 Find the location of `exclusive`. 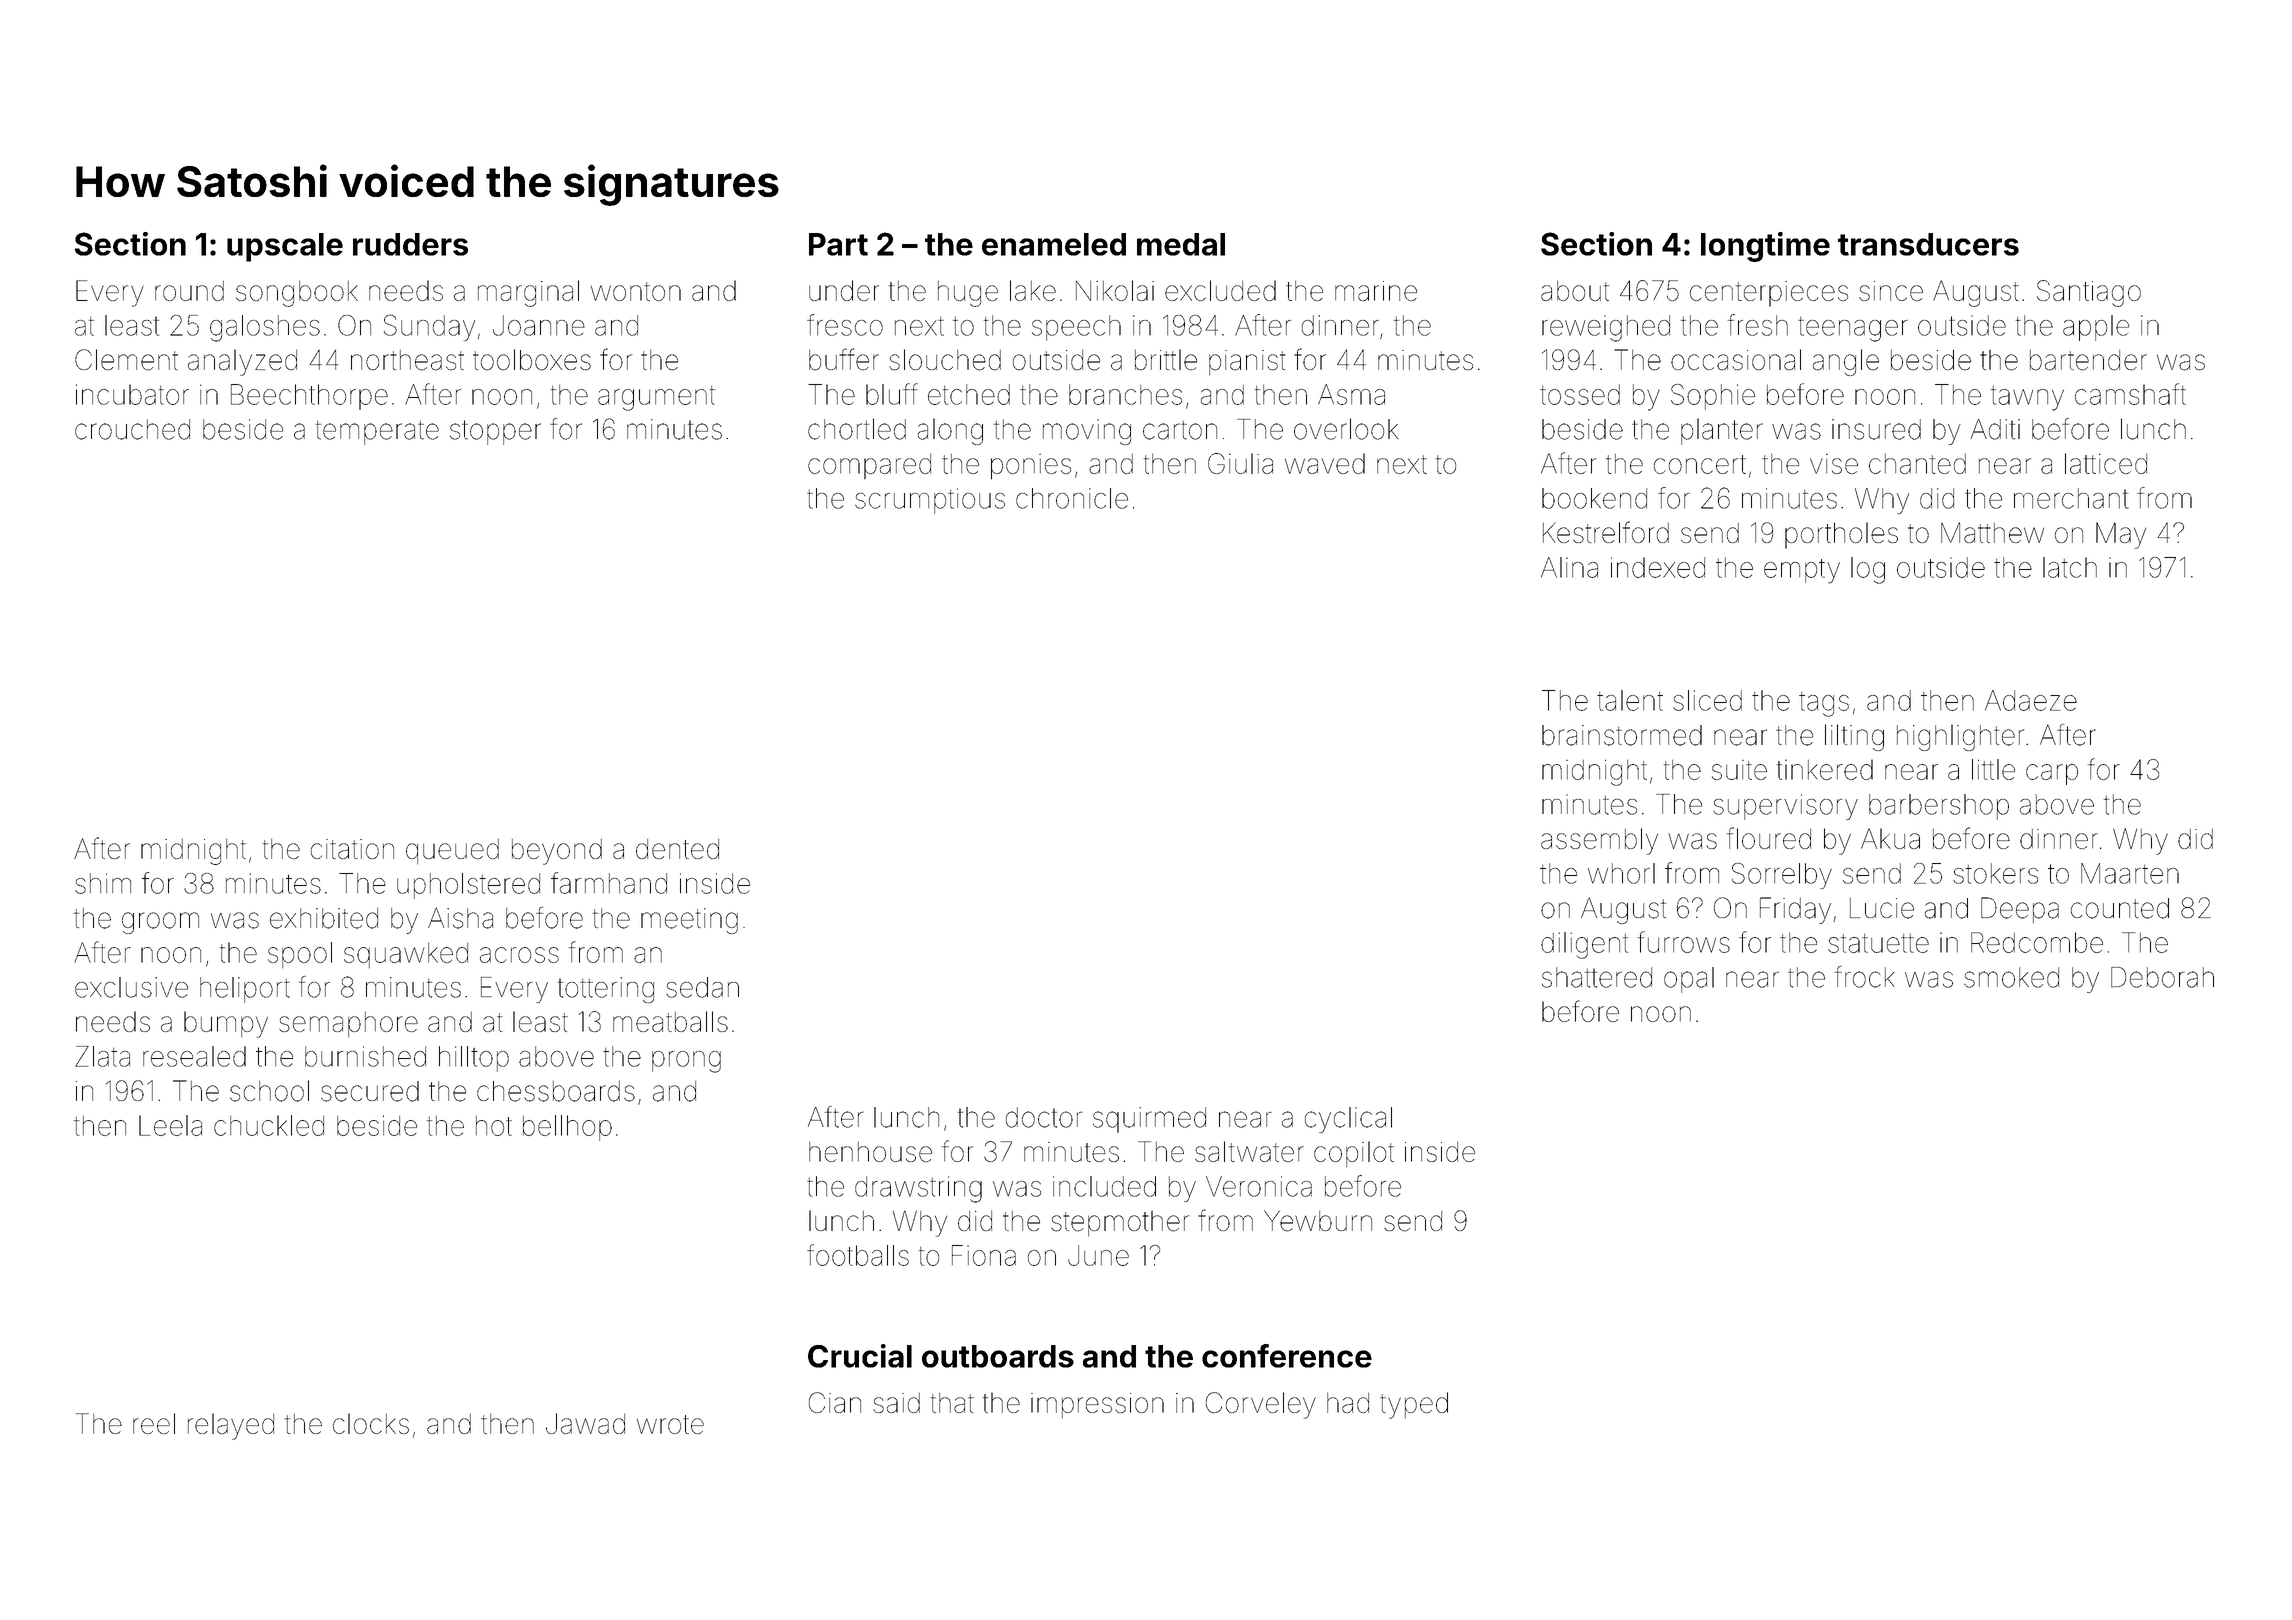

exclusive is located at coordinates (131, 987).
